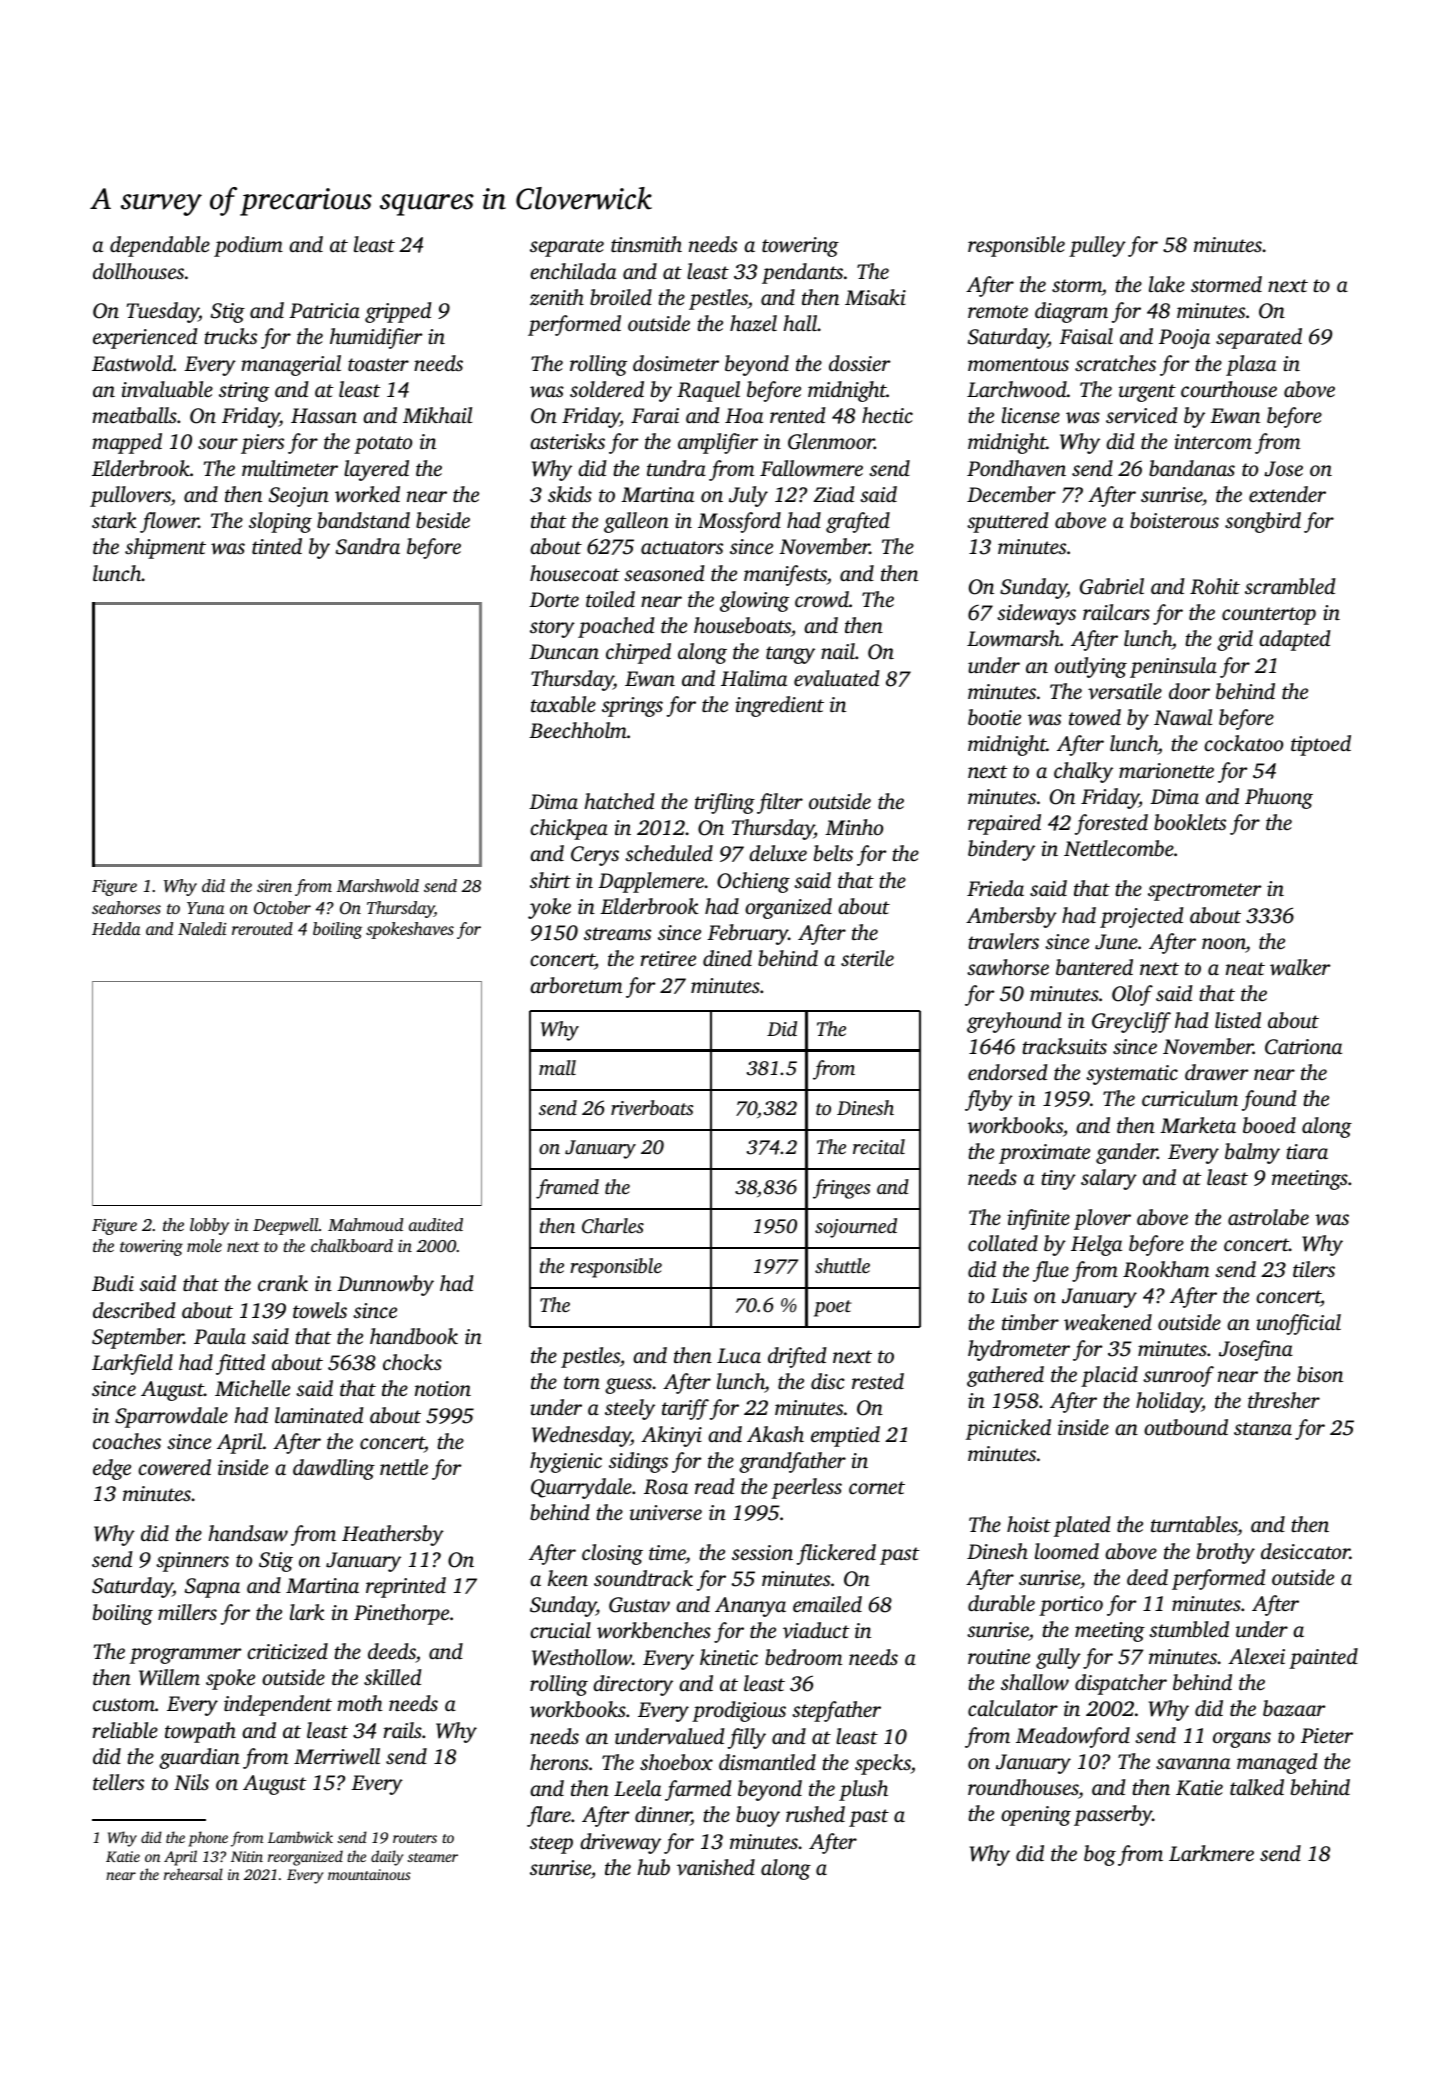 This page has height=2100, width=1450. Describe the element at coordinates (879, 1146) in the page. I see `recital` at that location.
